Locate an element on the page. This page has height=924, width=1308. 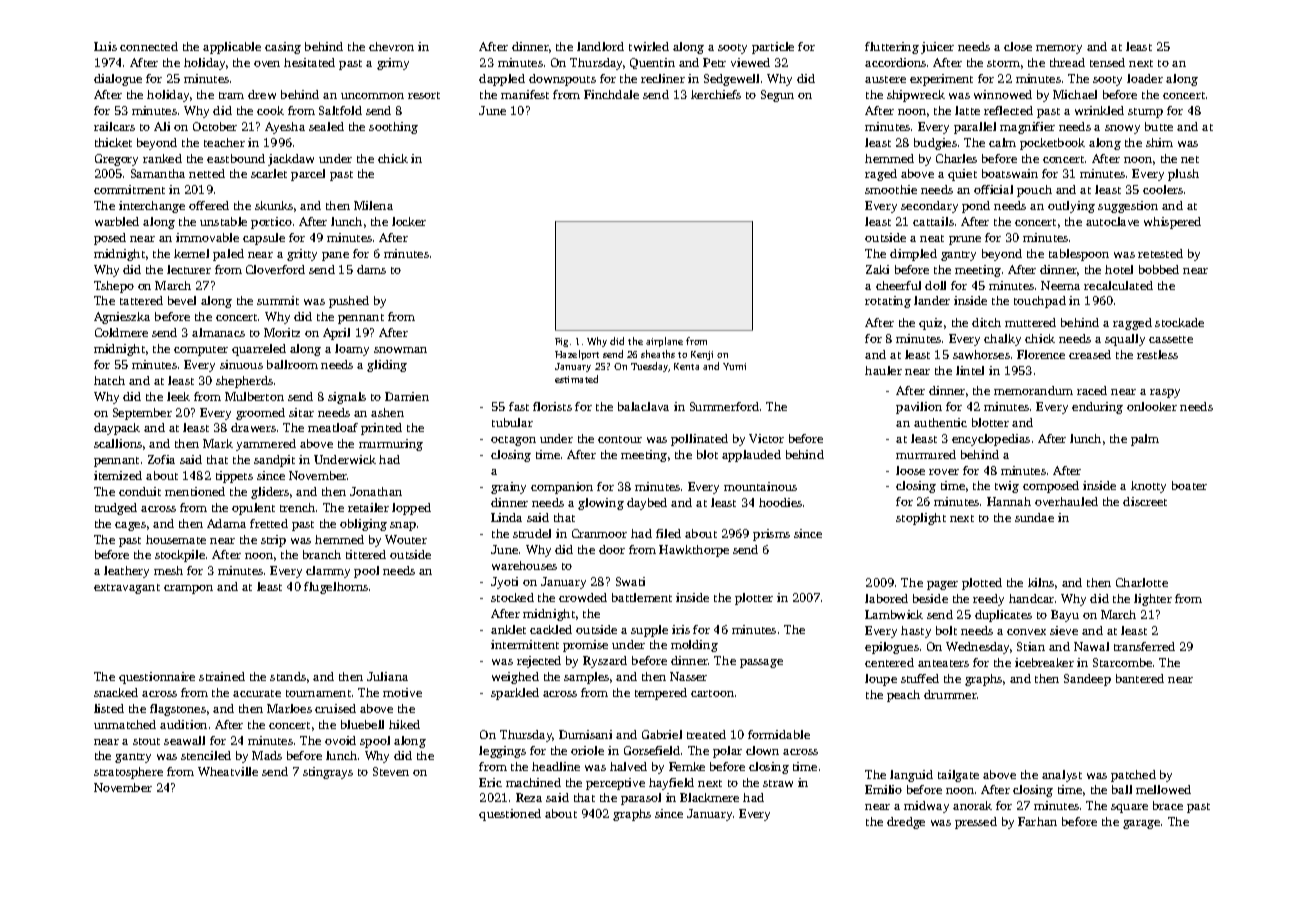
stingrays is located at coordinates (328, 773).
